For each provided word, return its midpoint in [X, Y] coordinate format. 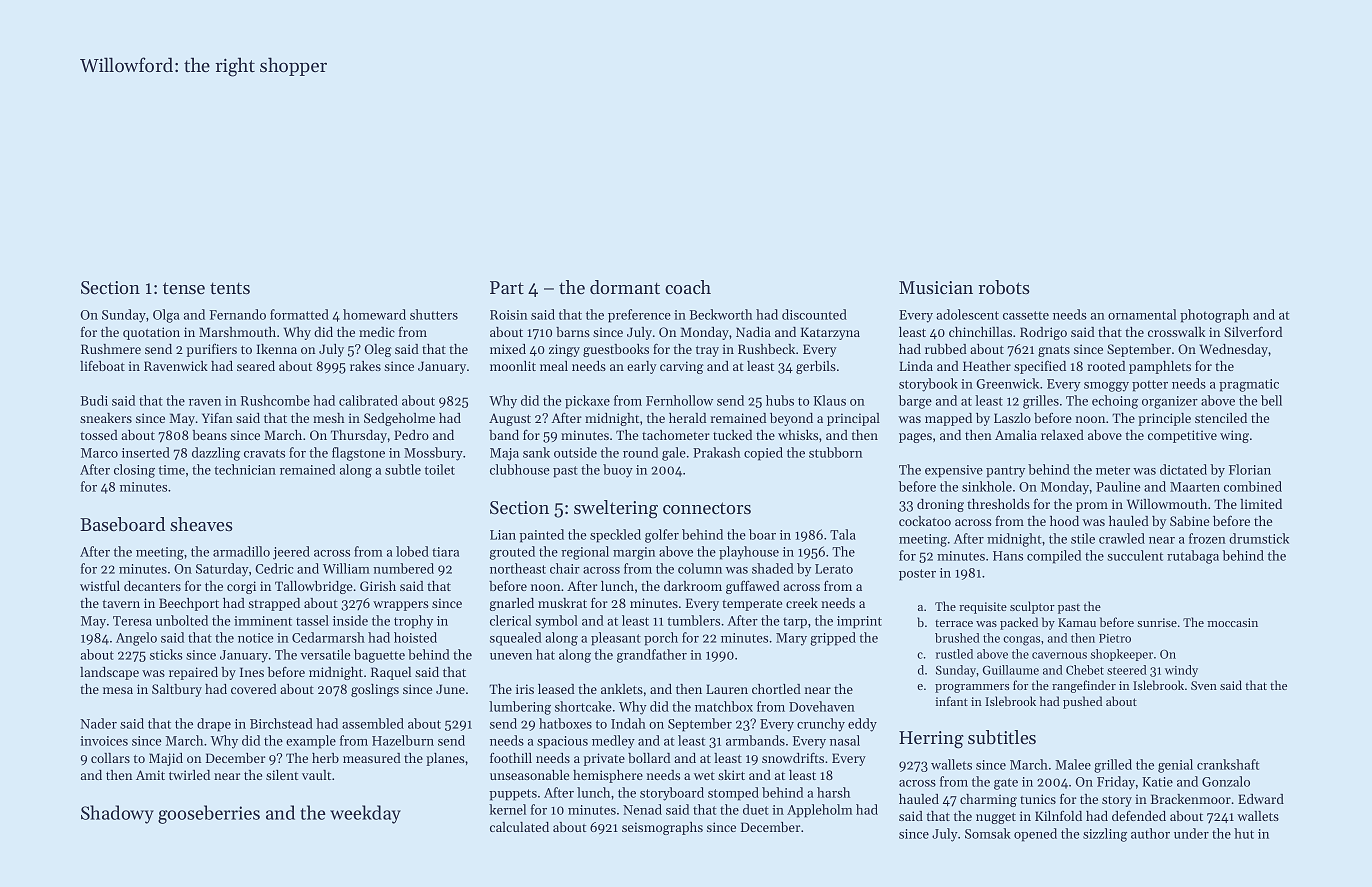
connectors [707, 508]
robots [1004, 287]
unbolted [182, 620]
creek [802, 603]
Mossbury [433, 454]
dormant [625, 287]
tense [184, 288]
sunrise [1157, 622]
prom [1092, 507]
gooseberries [209, 814]
